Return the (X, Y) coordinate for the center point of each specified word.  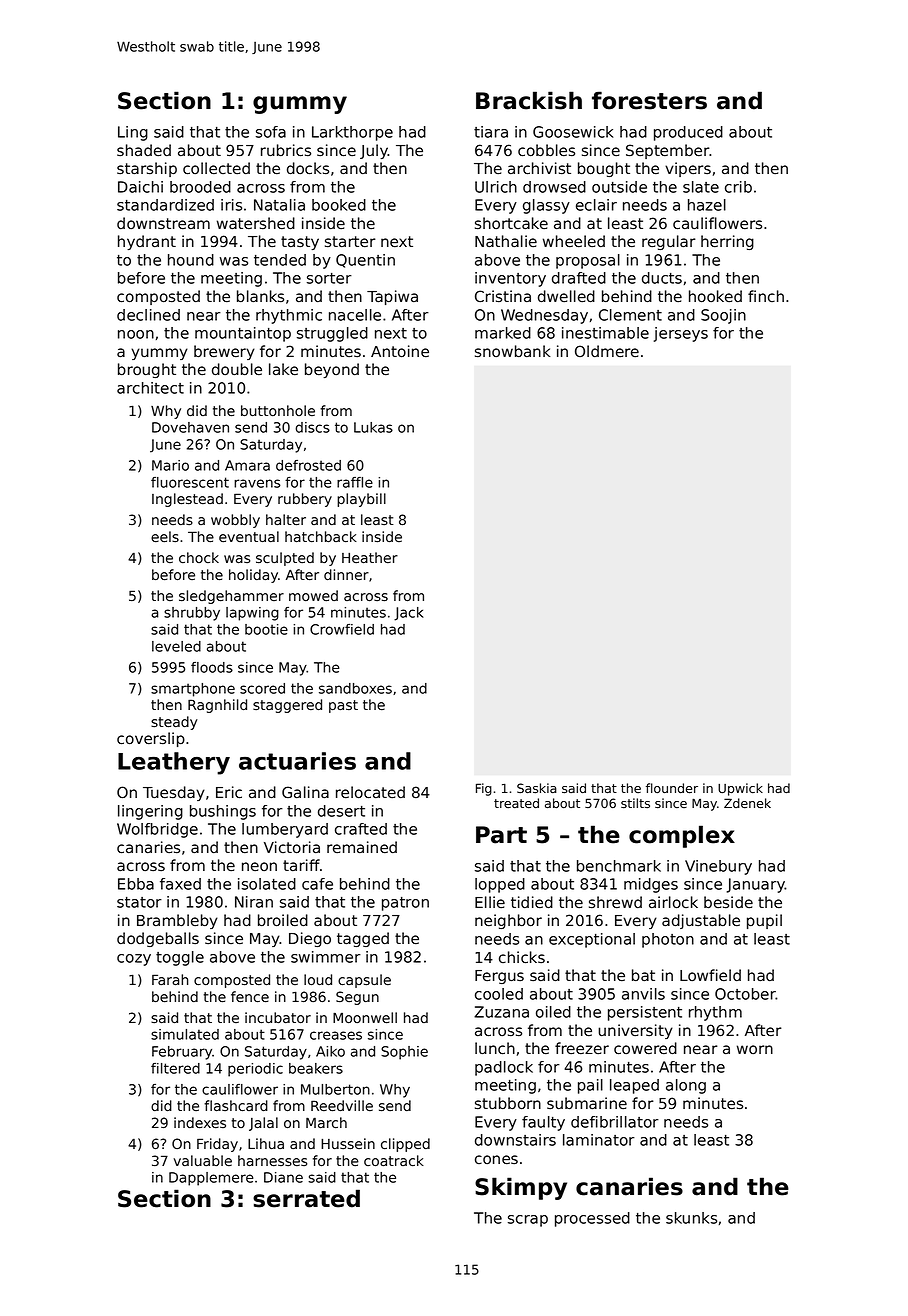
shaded (144, 150)
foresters (649, 100)
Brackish (529, 100)
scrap (528, 1221)
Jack (409, 614)
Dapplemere (211, 1179)
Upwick (740, 789)
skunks (691, 1218)
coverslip (151, 739)
